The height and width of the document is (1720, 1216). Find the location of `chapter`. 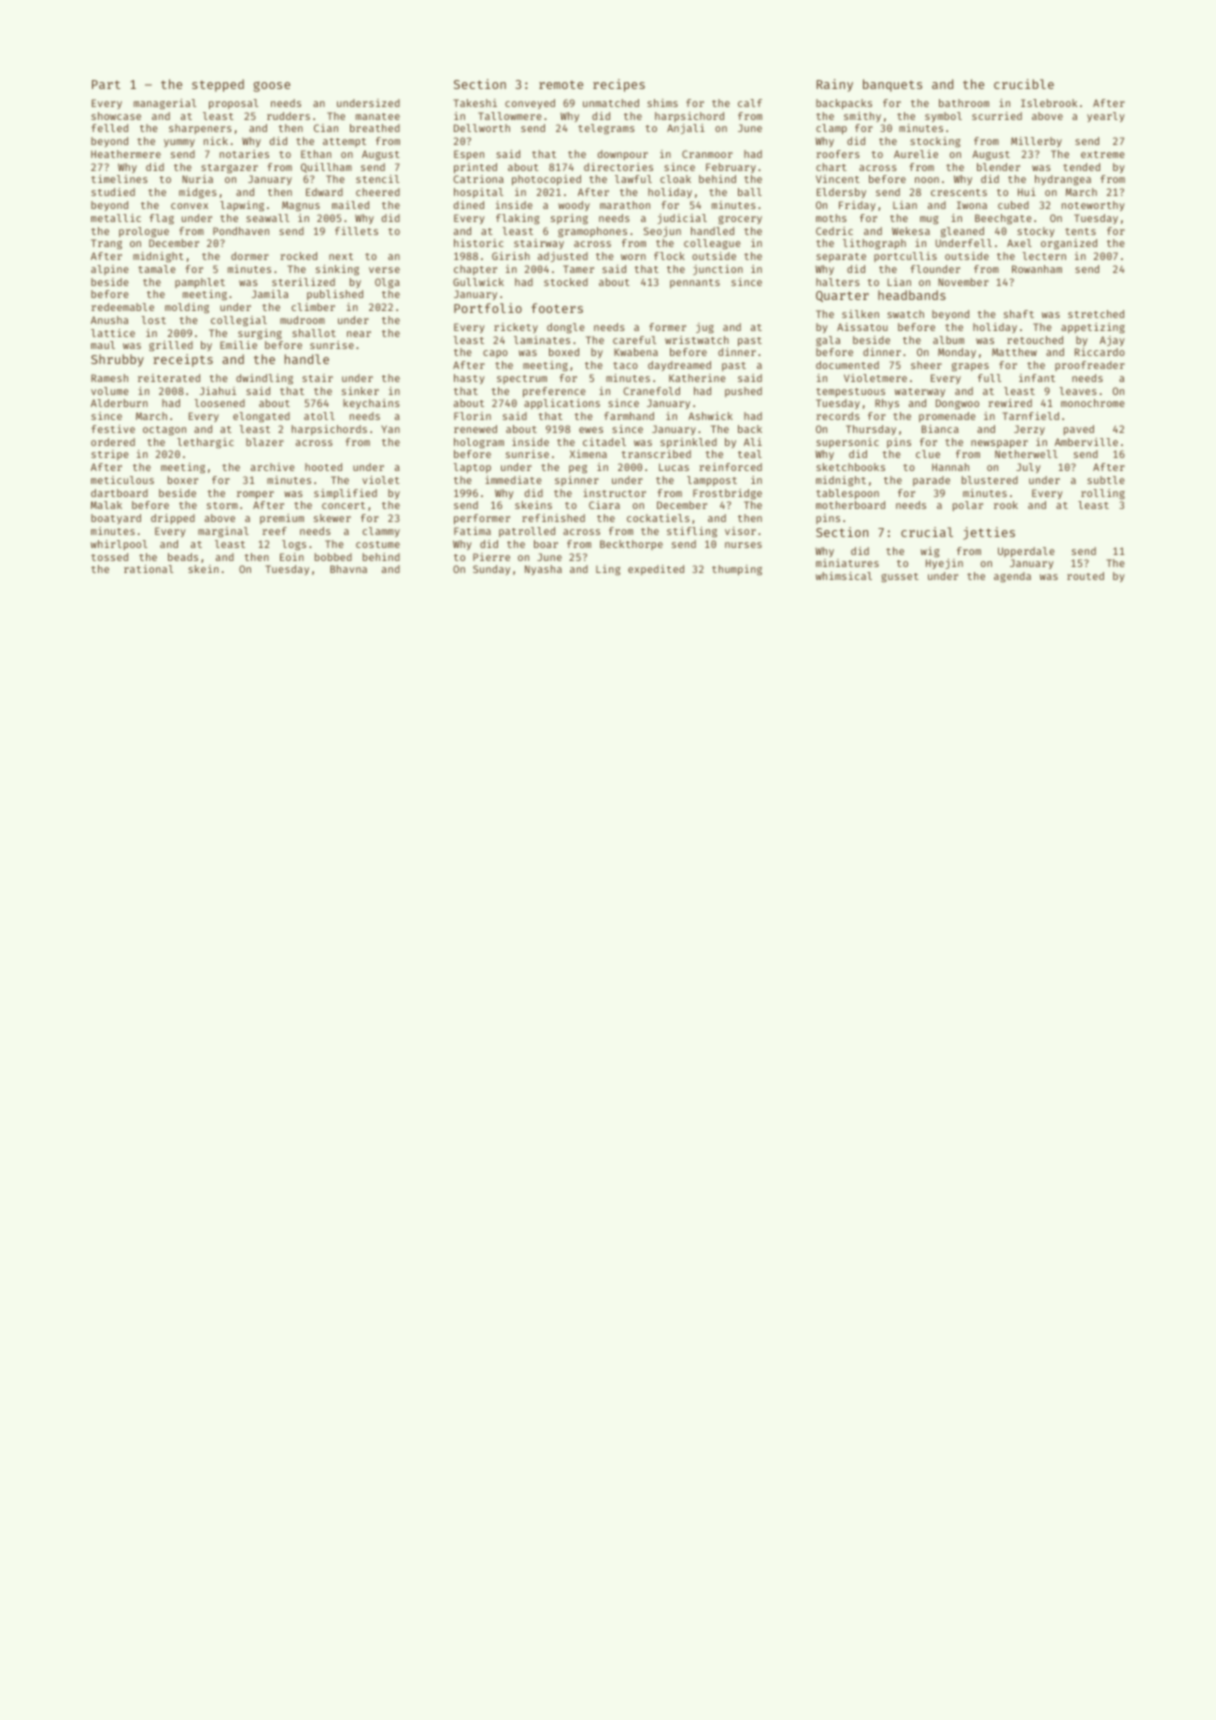

chapter is located at coordinates (475, 270).
